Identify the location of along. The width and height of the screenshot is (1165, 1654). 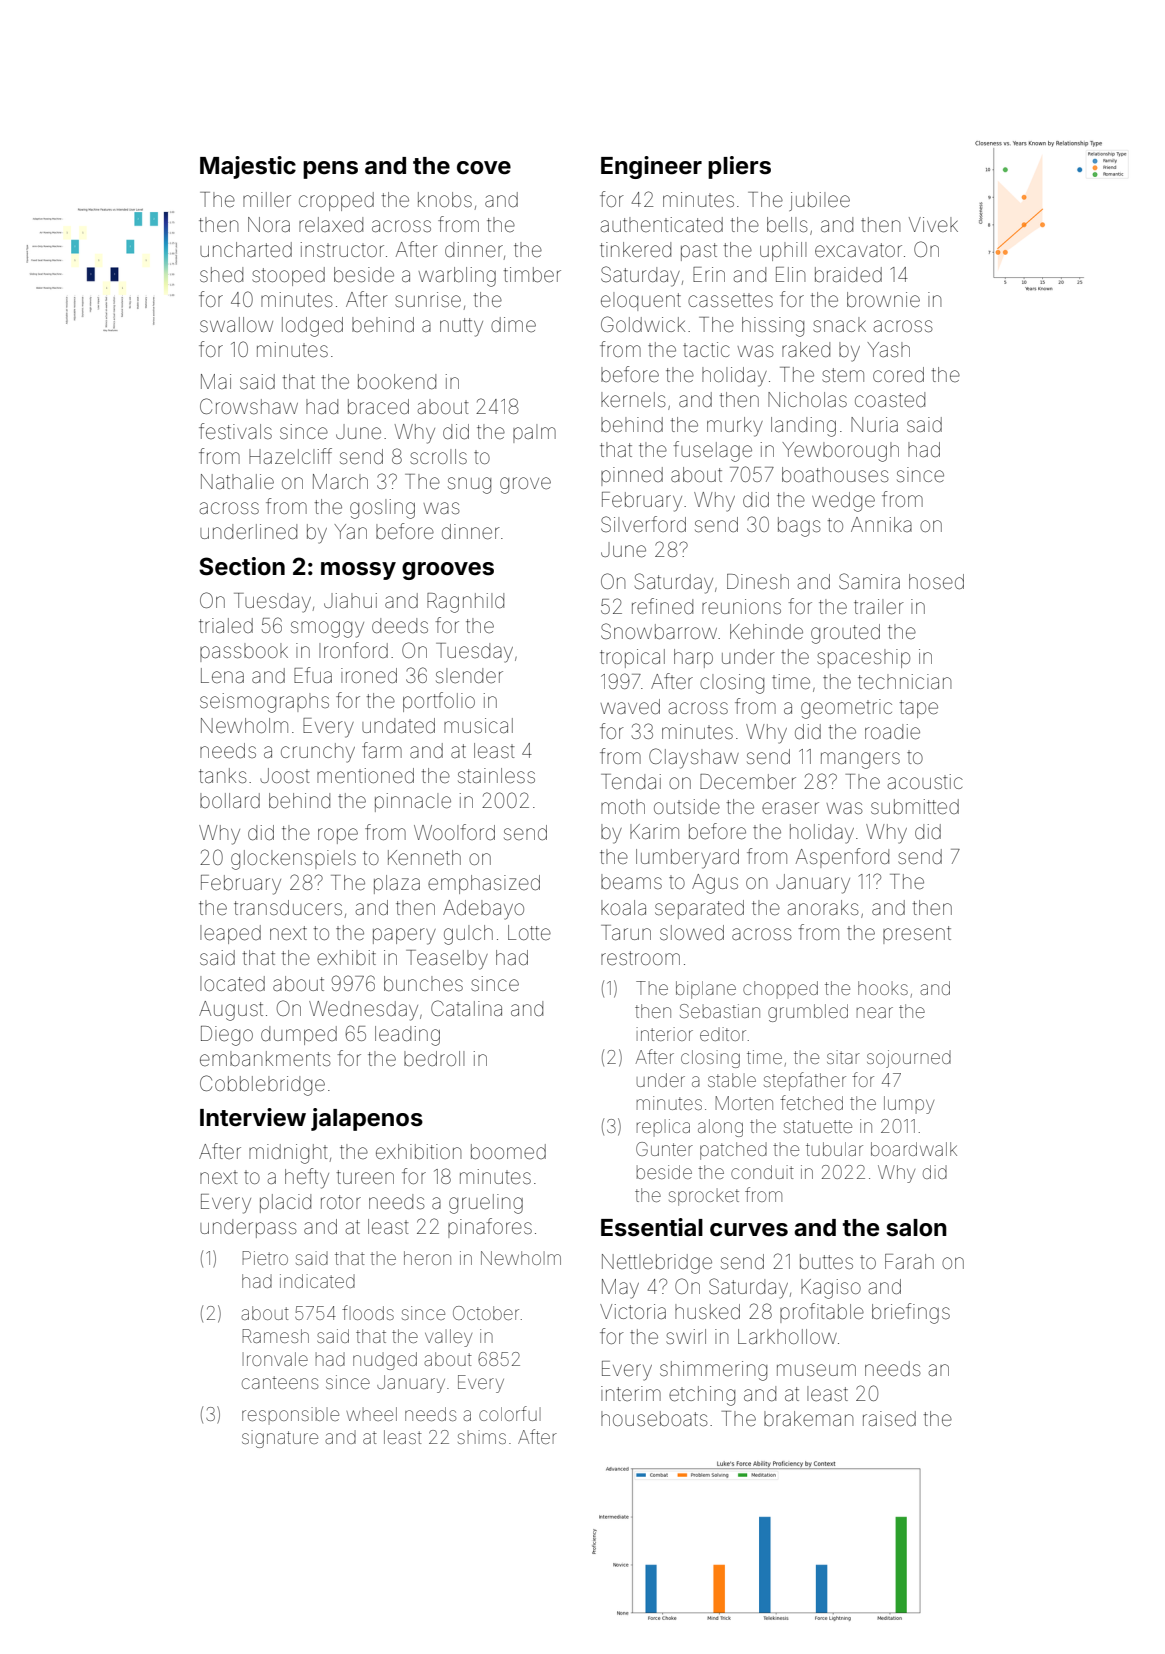
(720, 1128).
